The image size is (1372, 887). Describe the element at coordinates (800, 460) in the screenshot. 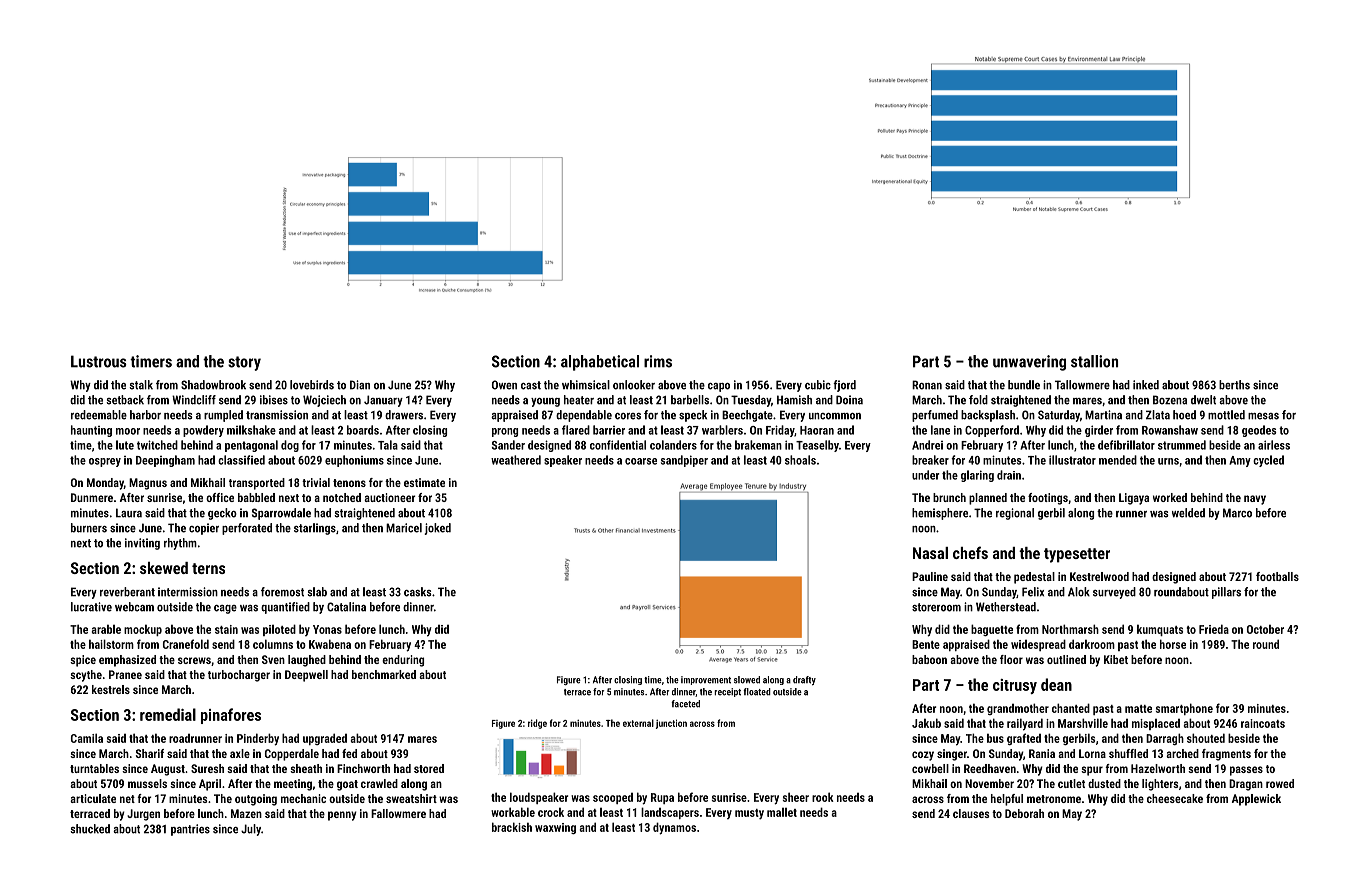

I see `shoals` at that location.
